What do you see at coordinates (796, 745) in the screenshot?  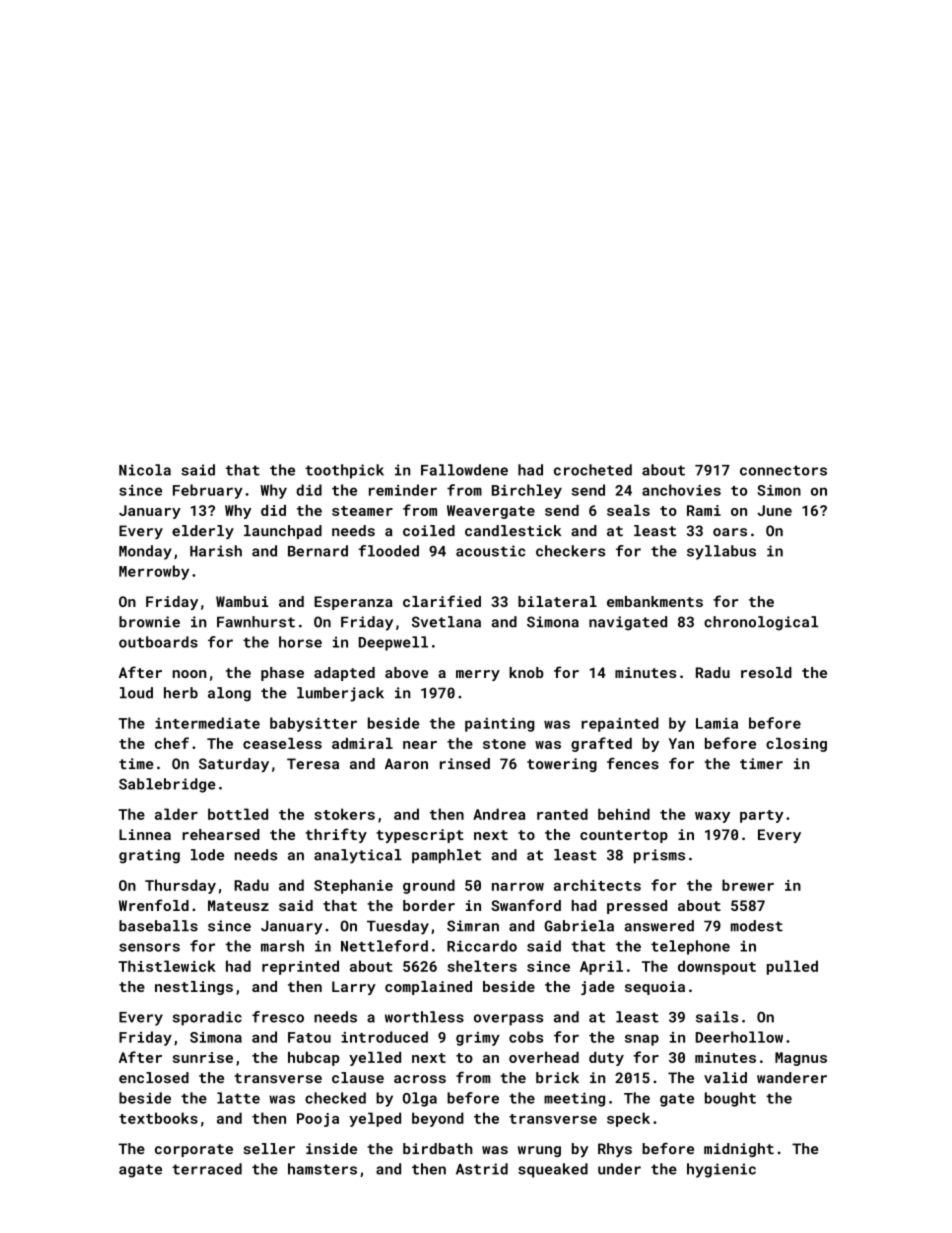 I see `closing` at bounding box center [796, 745].
